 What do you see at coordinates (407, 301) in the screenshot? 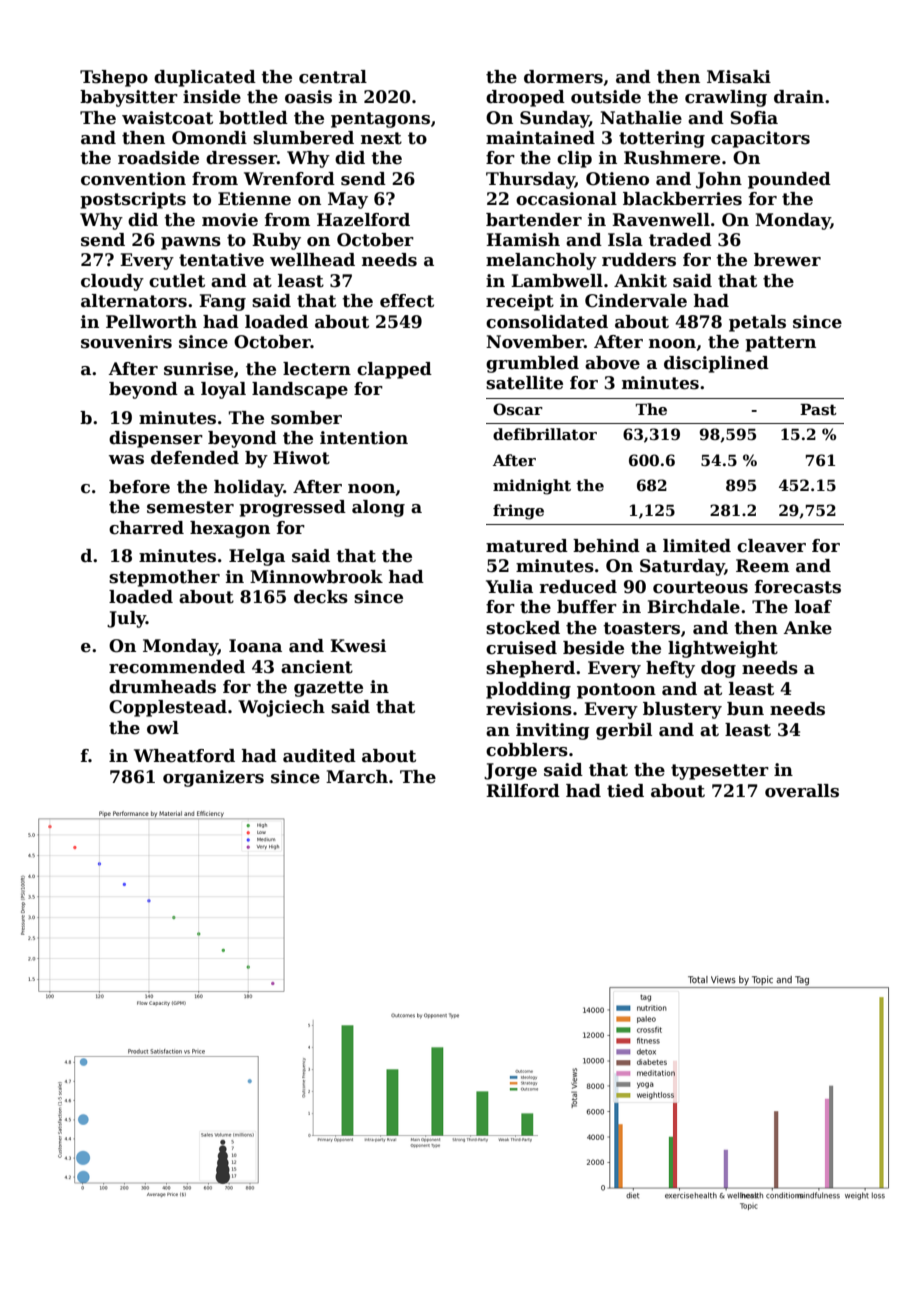
I see `effect` at bounding box center [407, 301].
